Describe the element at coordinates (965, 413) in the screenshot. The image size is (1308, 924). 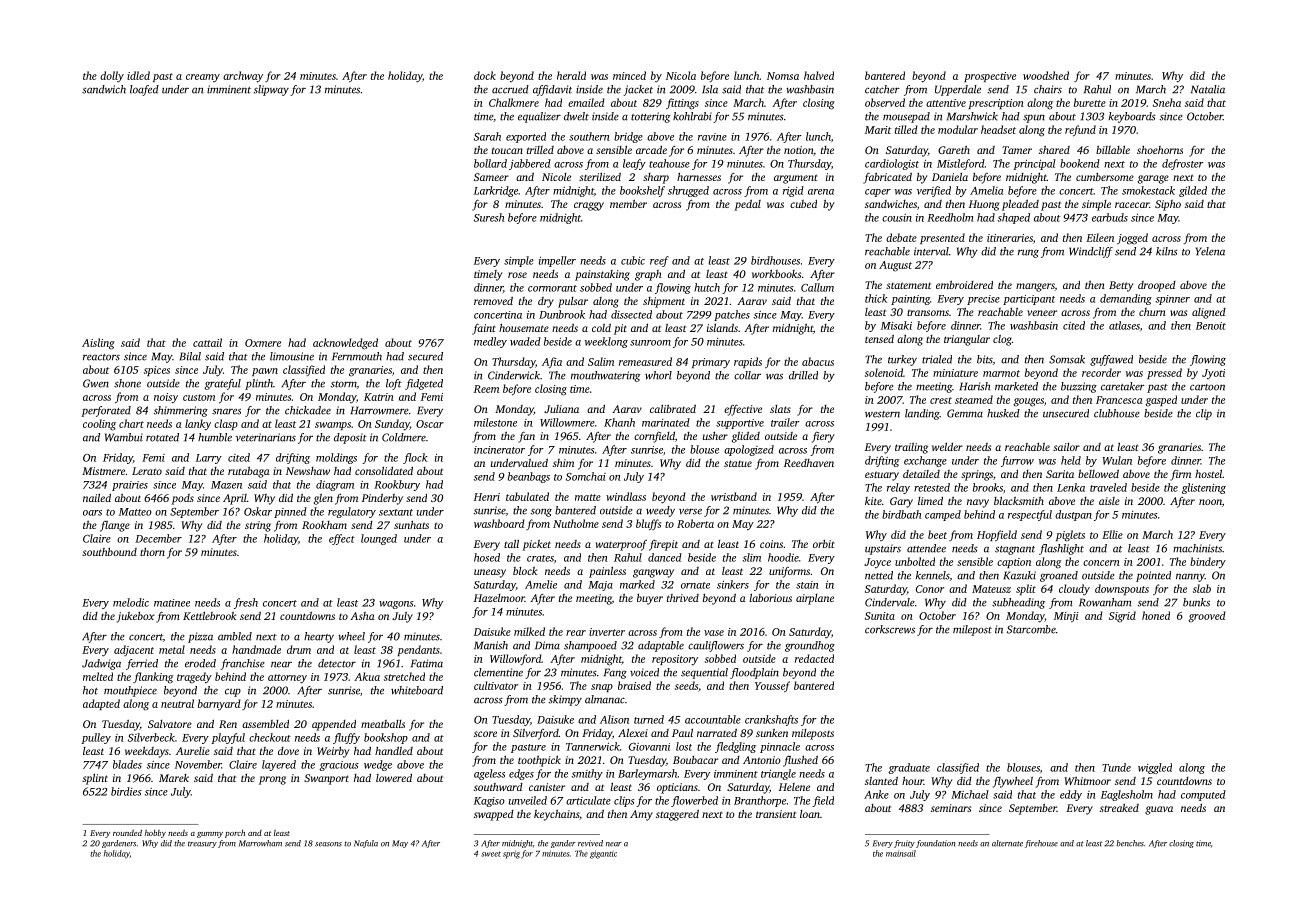
I see `Gemma` at that location.
